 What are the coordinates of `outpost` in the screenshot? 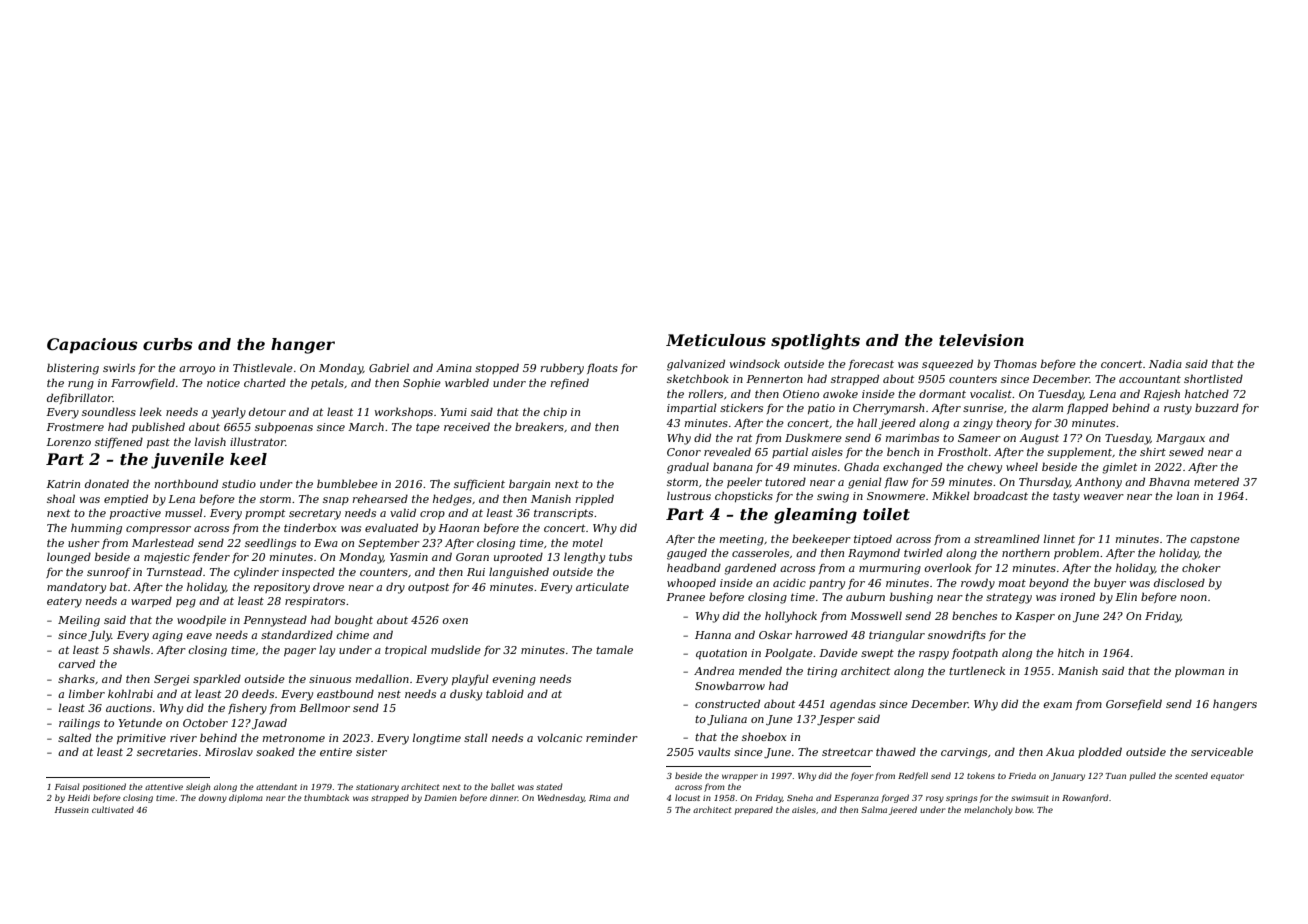 It's located at (428, 588).
